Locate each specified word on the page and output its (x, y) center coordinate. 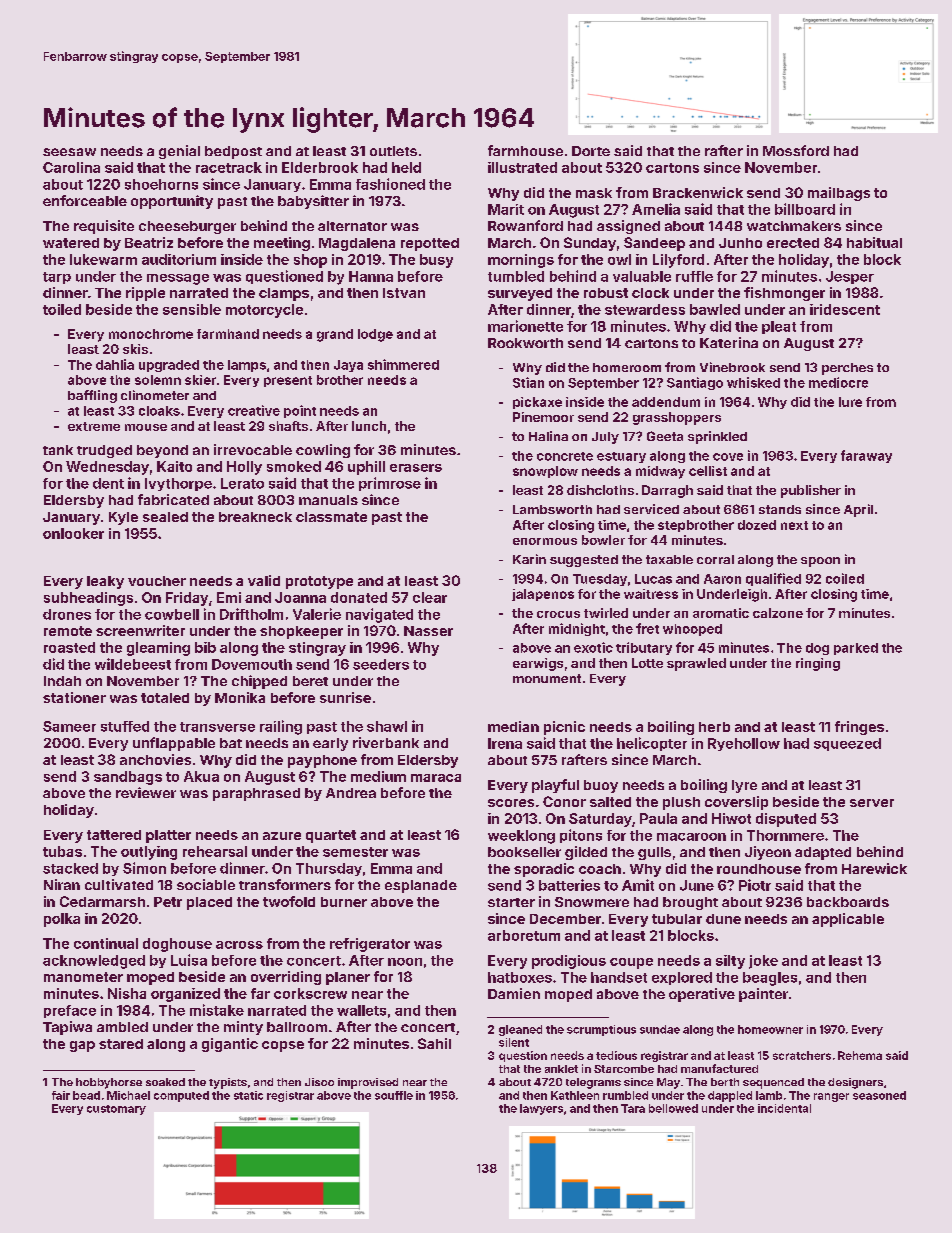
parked (856, 649)
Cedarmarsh (102, 901)
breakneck (255, 517)
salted (610, 802)
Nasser (428, 631)
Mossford (796, 150)
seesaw (69, 152)
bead (86, 1095)
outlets (393, 151)
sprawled (696, 664)
